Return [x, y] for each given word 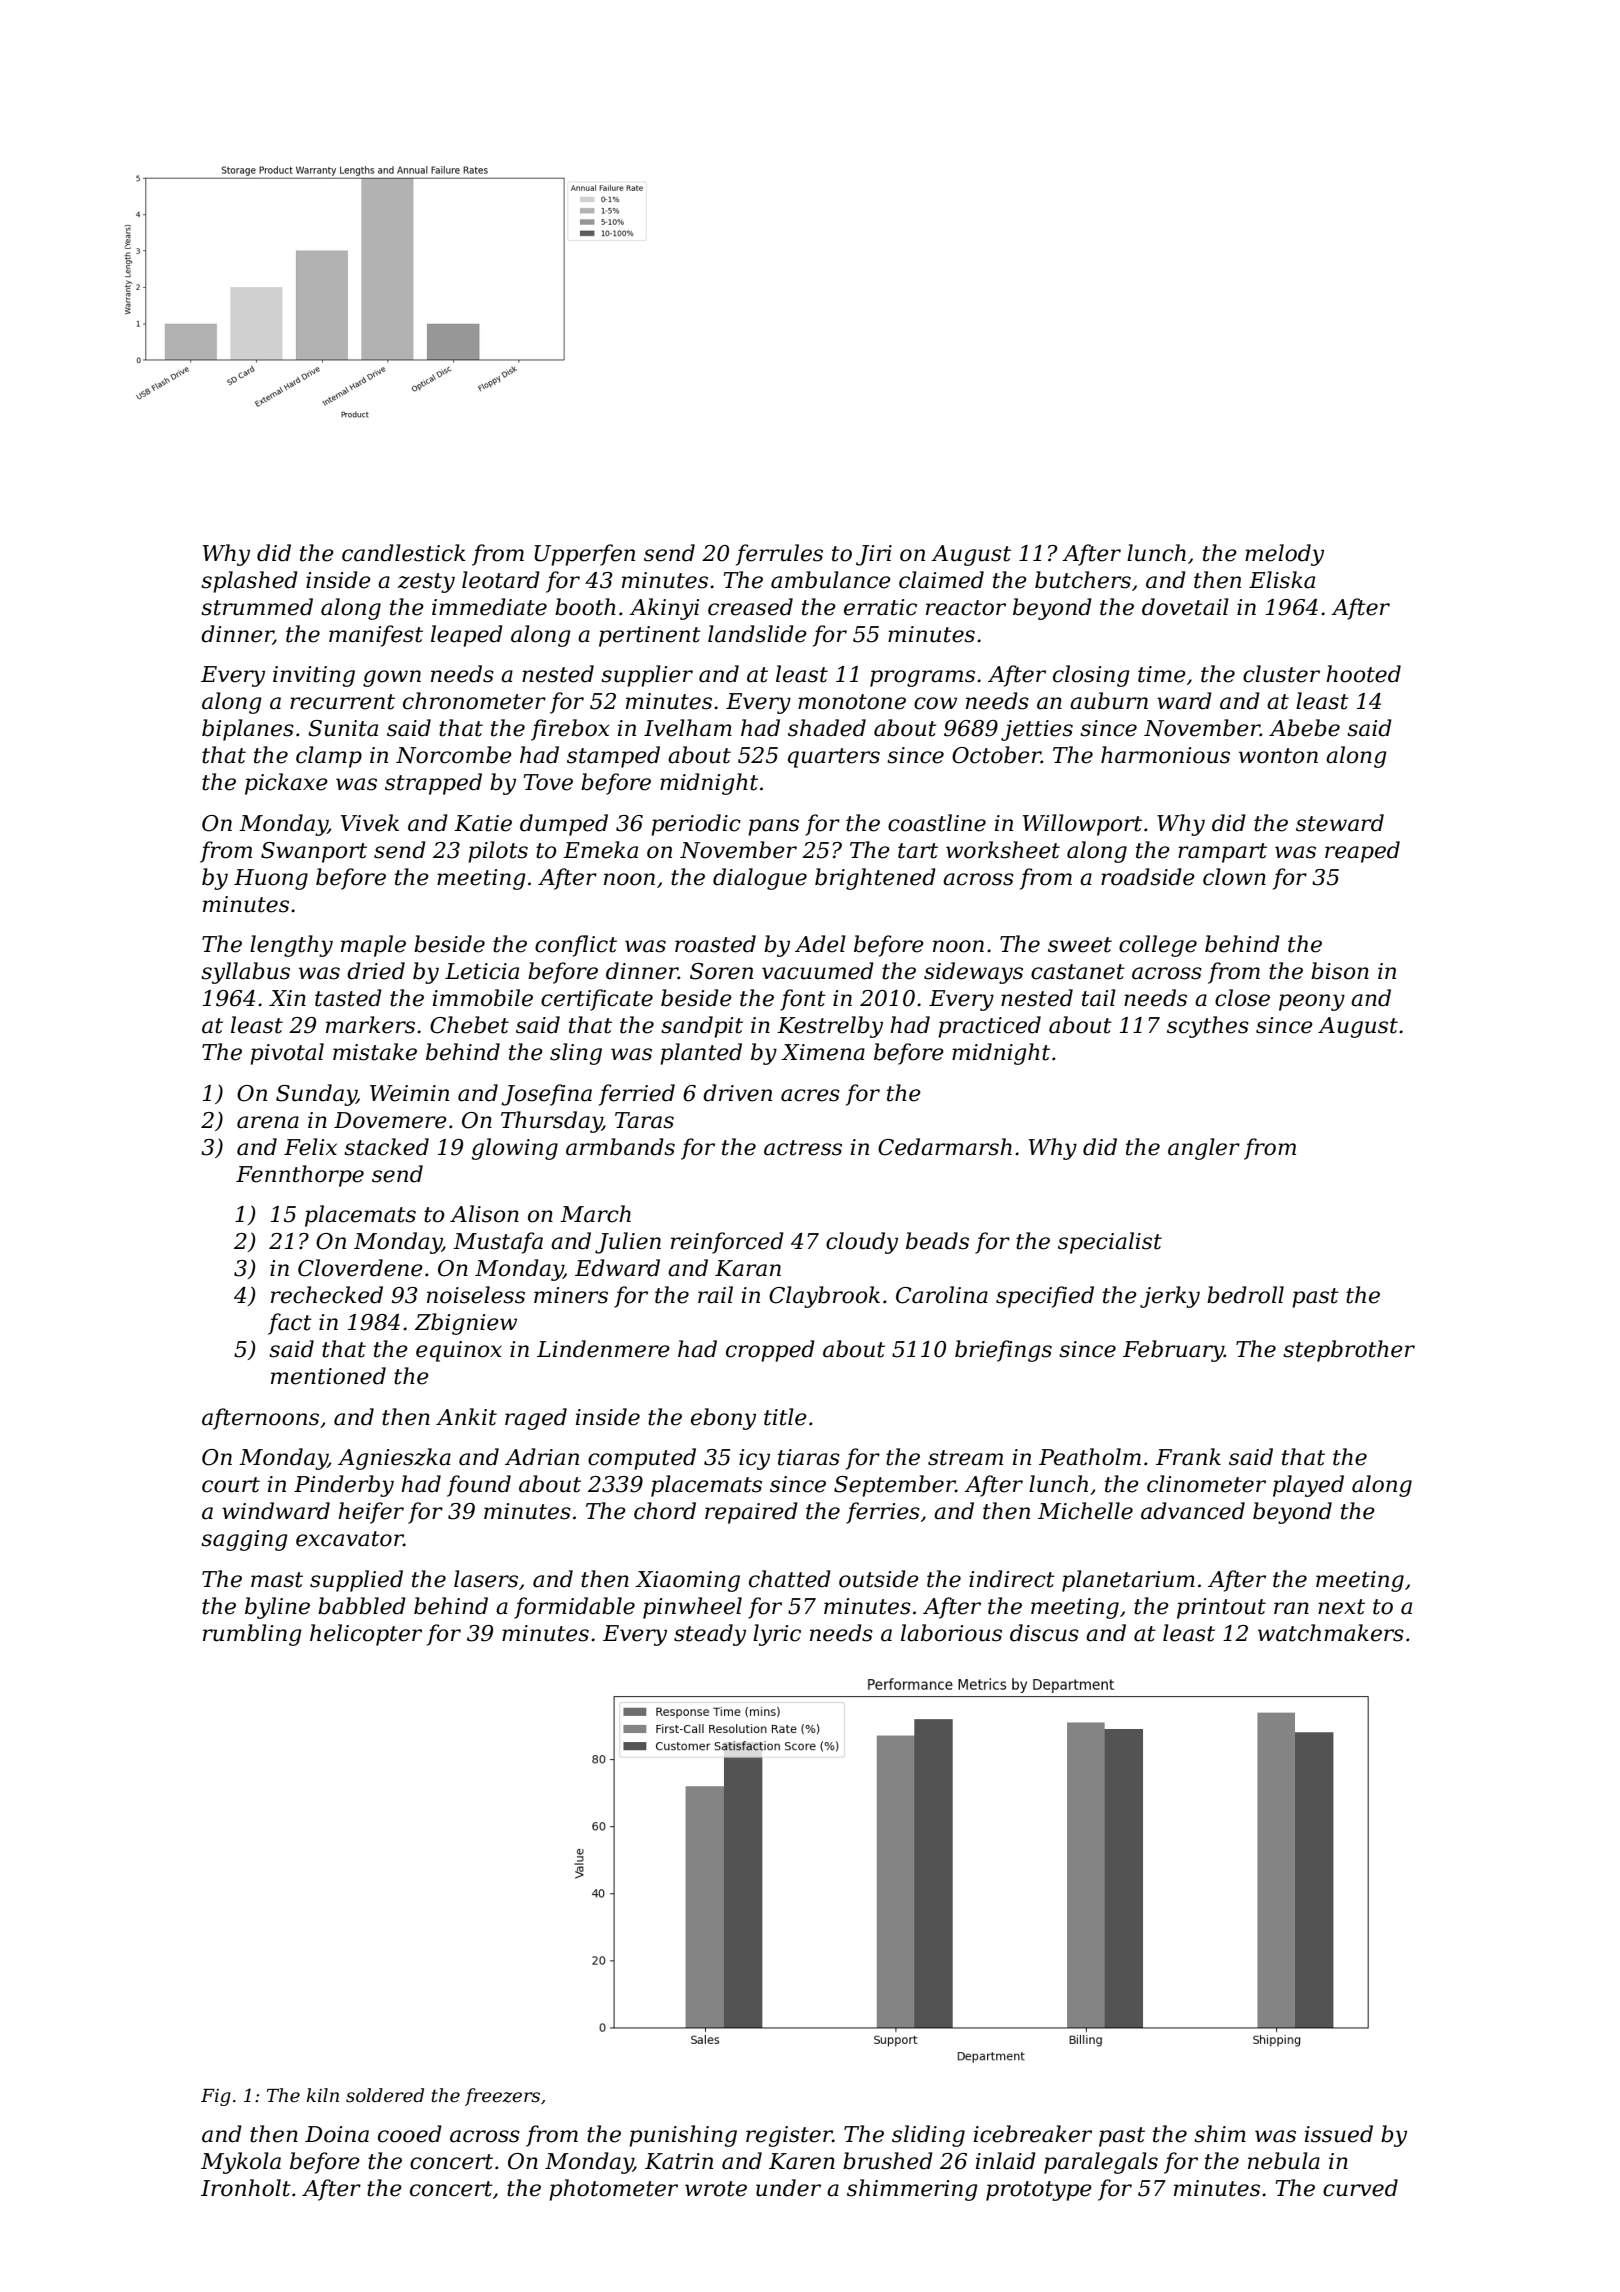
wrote [716, 2189]
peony [1312, 1002]
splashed [249, 582]
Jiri [874, 555]
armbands [620, 1147]
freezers [502, 2097]
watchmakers [1331, 1633]
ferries [883, 1513]
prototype [1039, 2191]
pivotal [287, 1054]
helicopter [366, 1635]
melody [1284, 555]
